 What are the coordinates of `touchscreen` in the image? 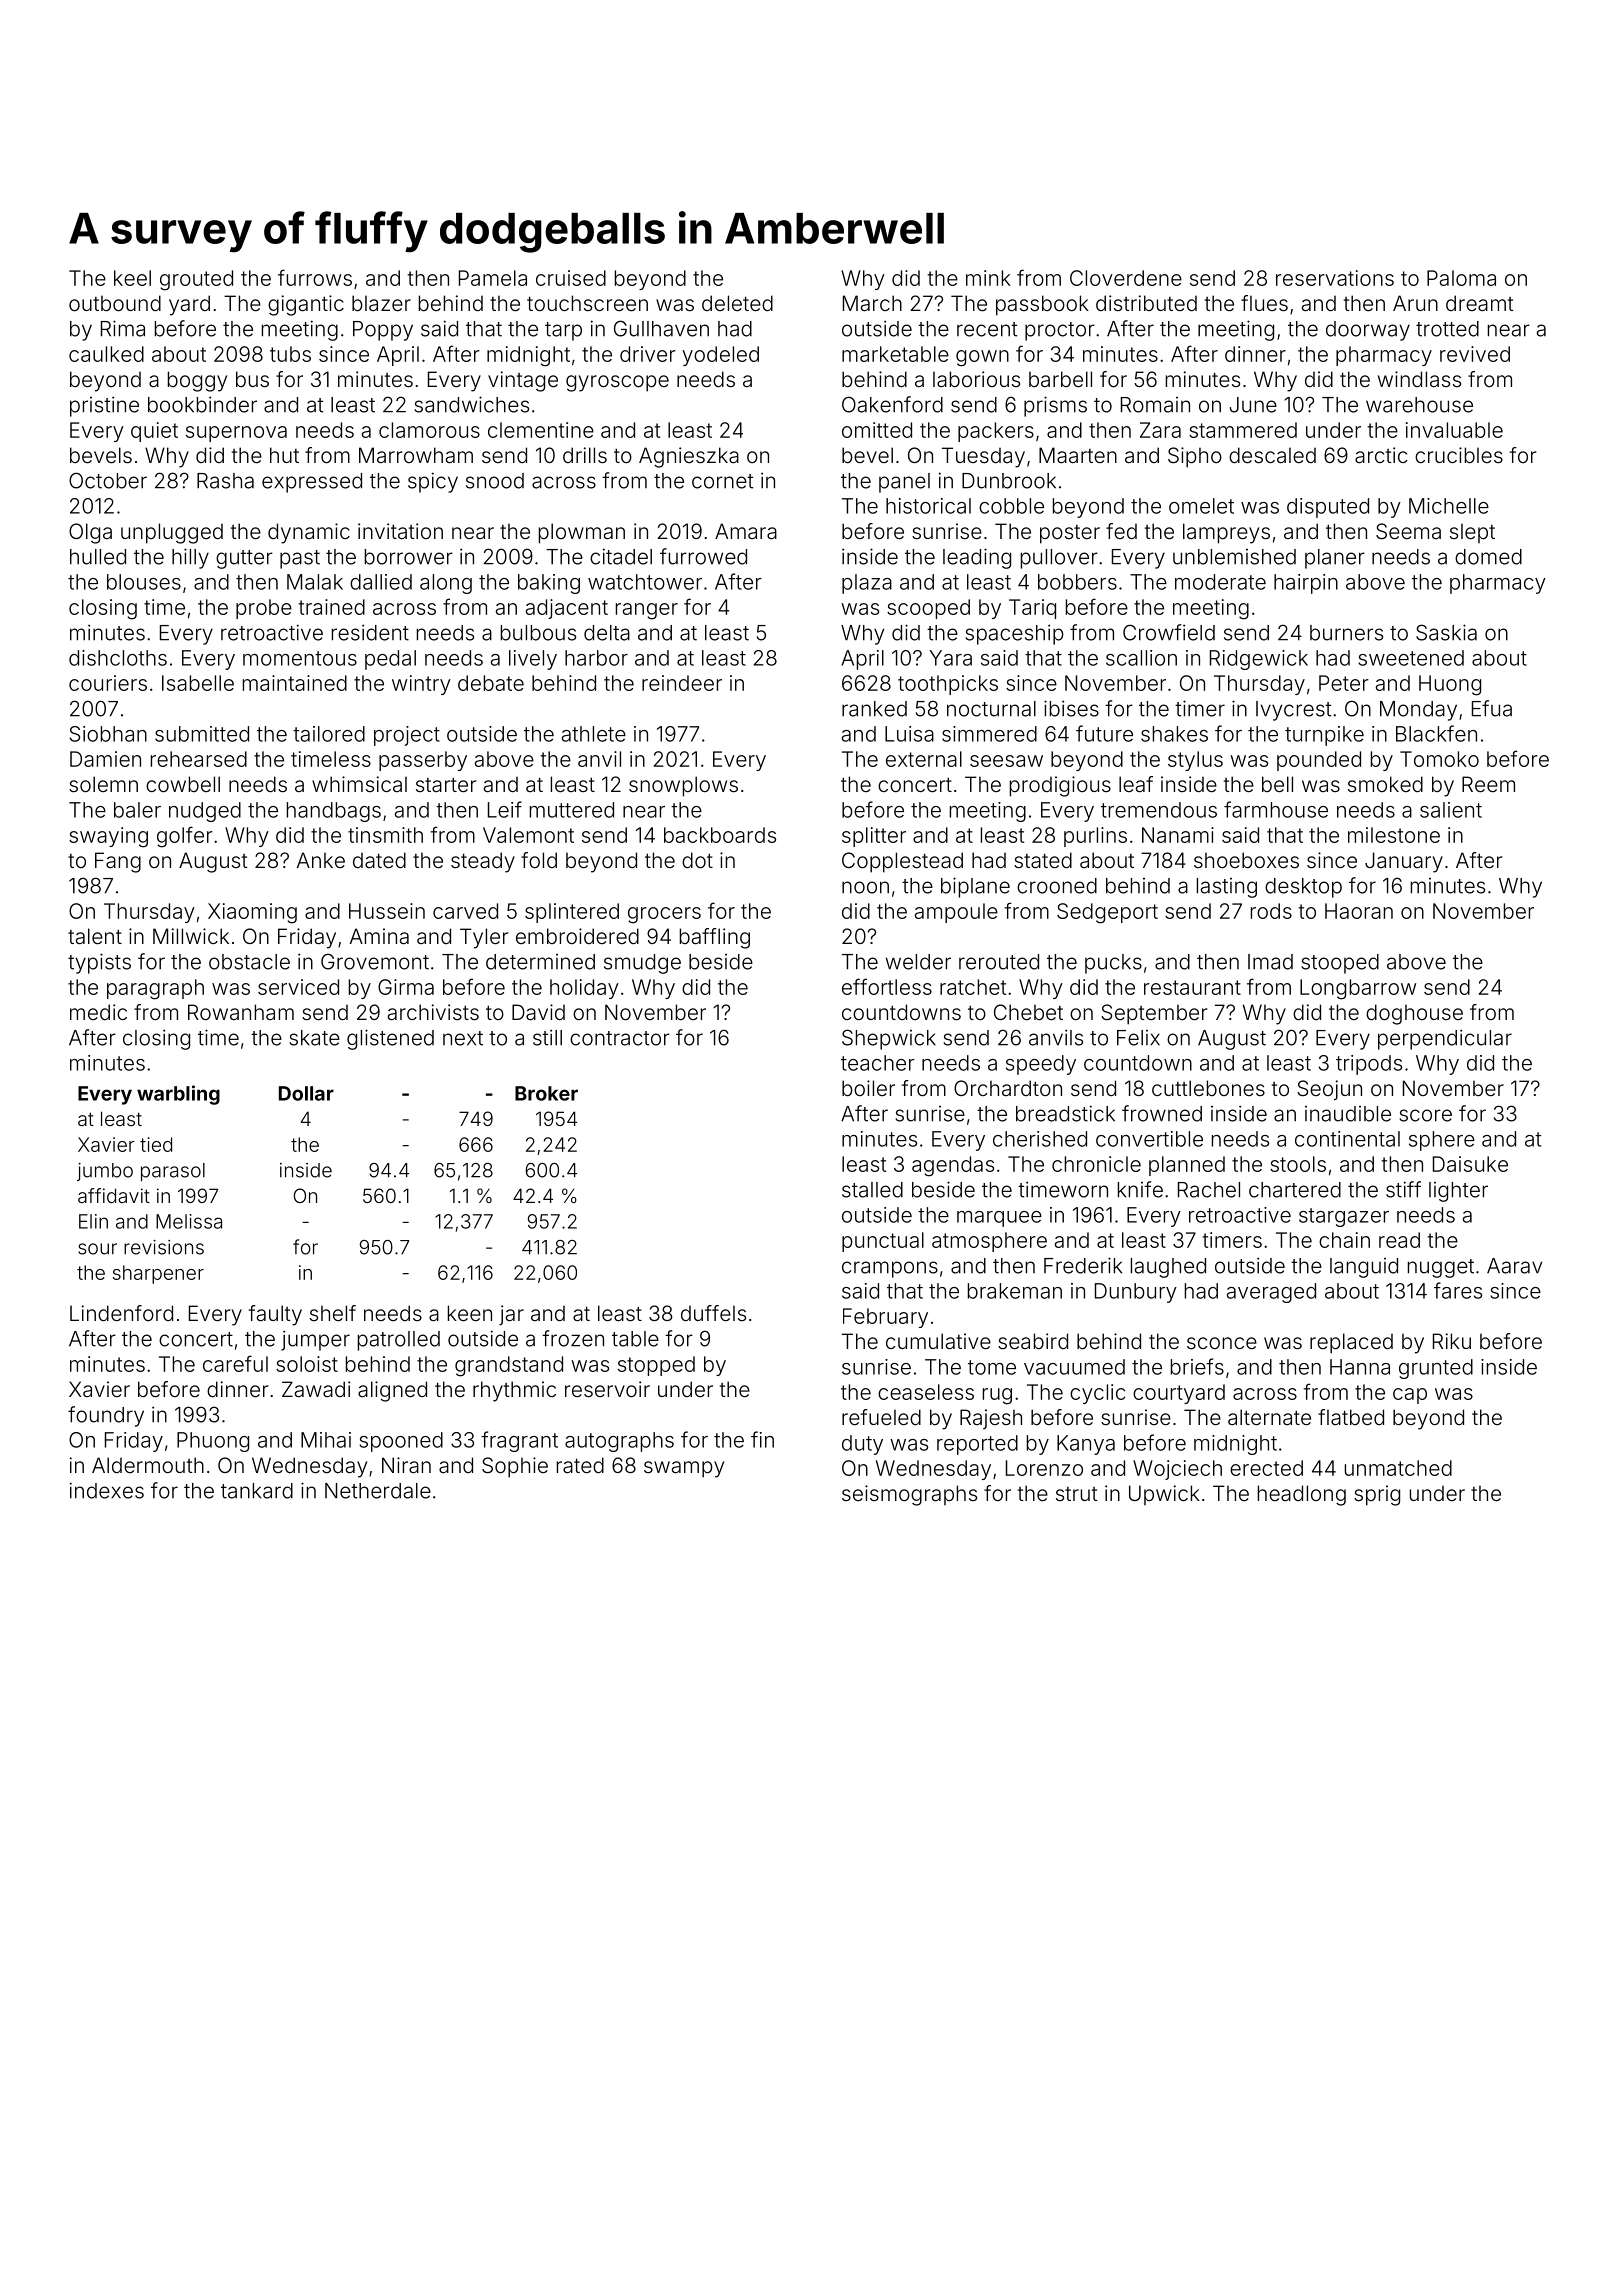 It's located at (587, 303).
